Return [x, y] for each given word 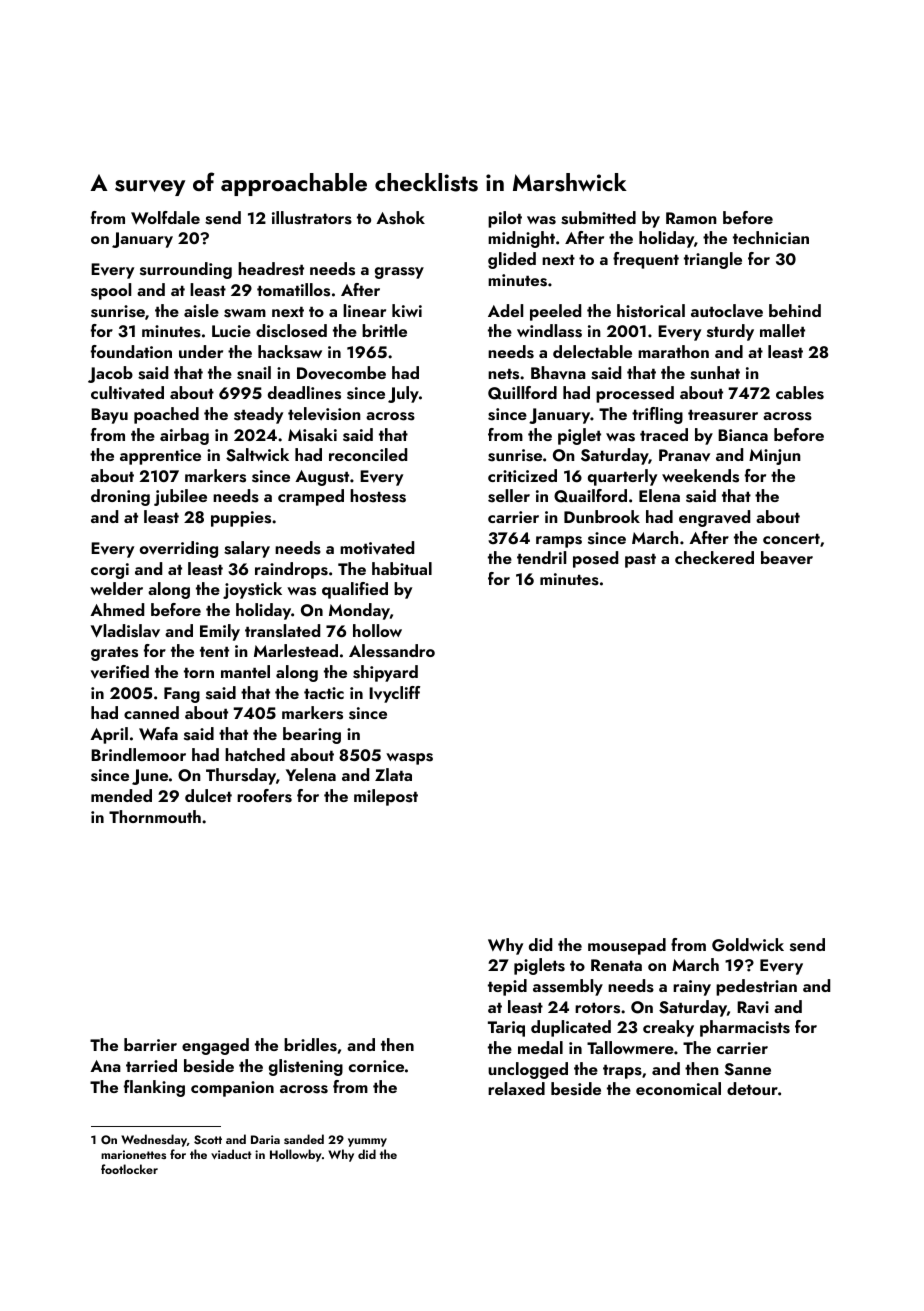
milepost [386, 797]
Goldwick [748, 945]
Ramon [691, 218]
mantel [245, 671]
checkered [714, 557]
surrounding [186, 270]
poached [166, 415]
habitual [402, 568]
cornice [376, 1066]
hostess [378, 496]
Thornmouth [155, 816]
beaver [787, 558]
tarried [151, 1065]
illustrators [312, 218]
